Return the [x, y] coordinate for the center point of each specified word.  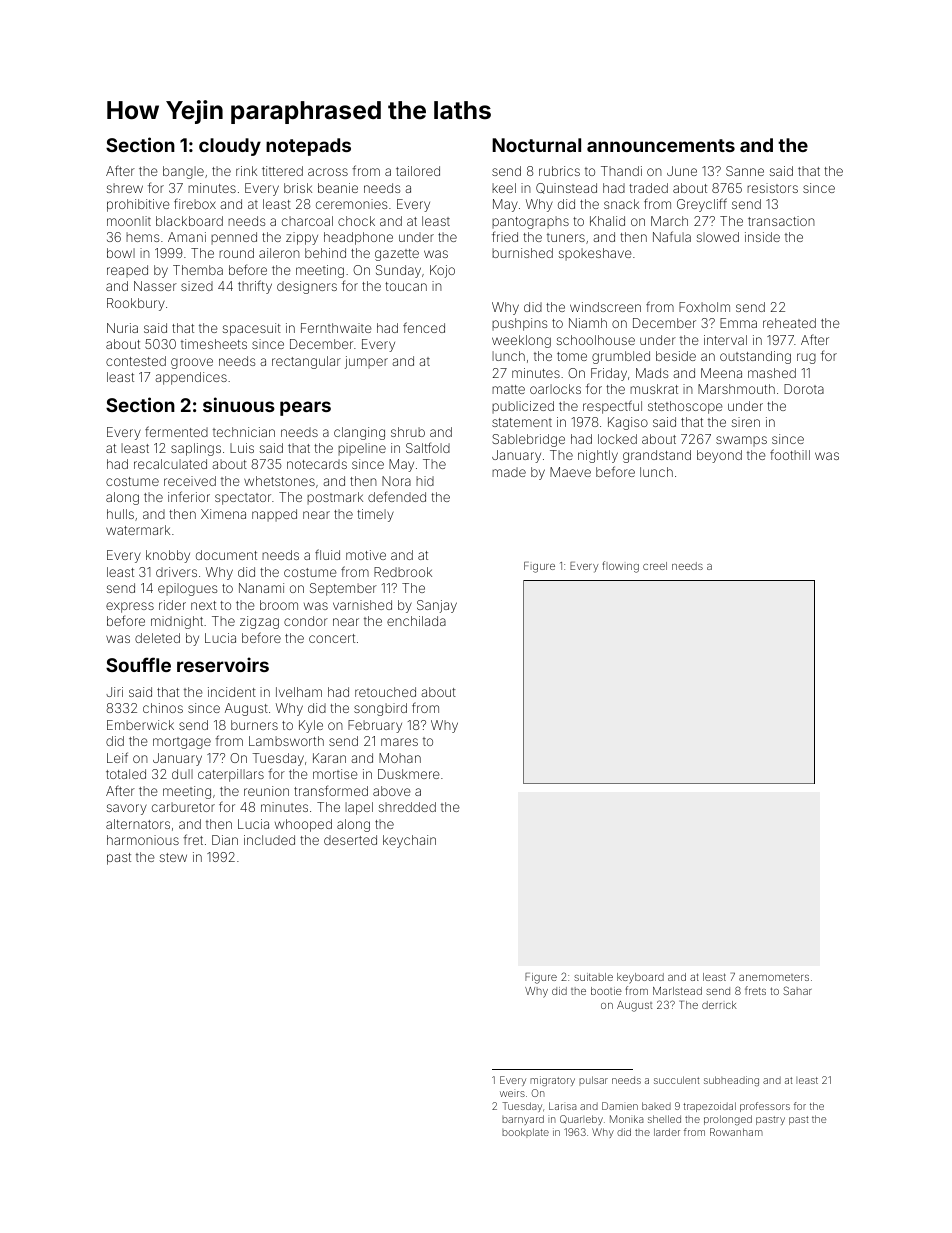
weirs [512, 1093]
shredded [407, 807]
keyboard [640, 978]
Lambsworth [286, 741]
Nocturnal [536, 145]
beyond [719, 456]
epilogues [187, 589]
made [509, 472]
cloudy [230, 147]
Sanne [745, 171]
